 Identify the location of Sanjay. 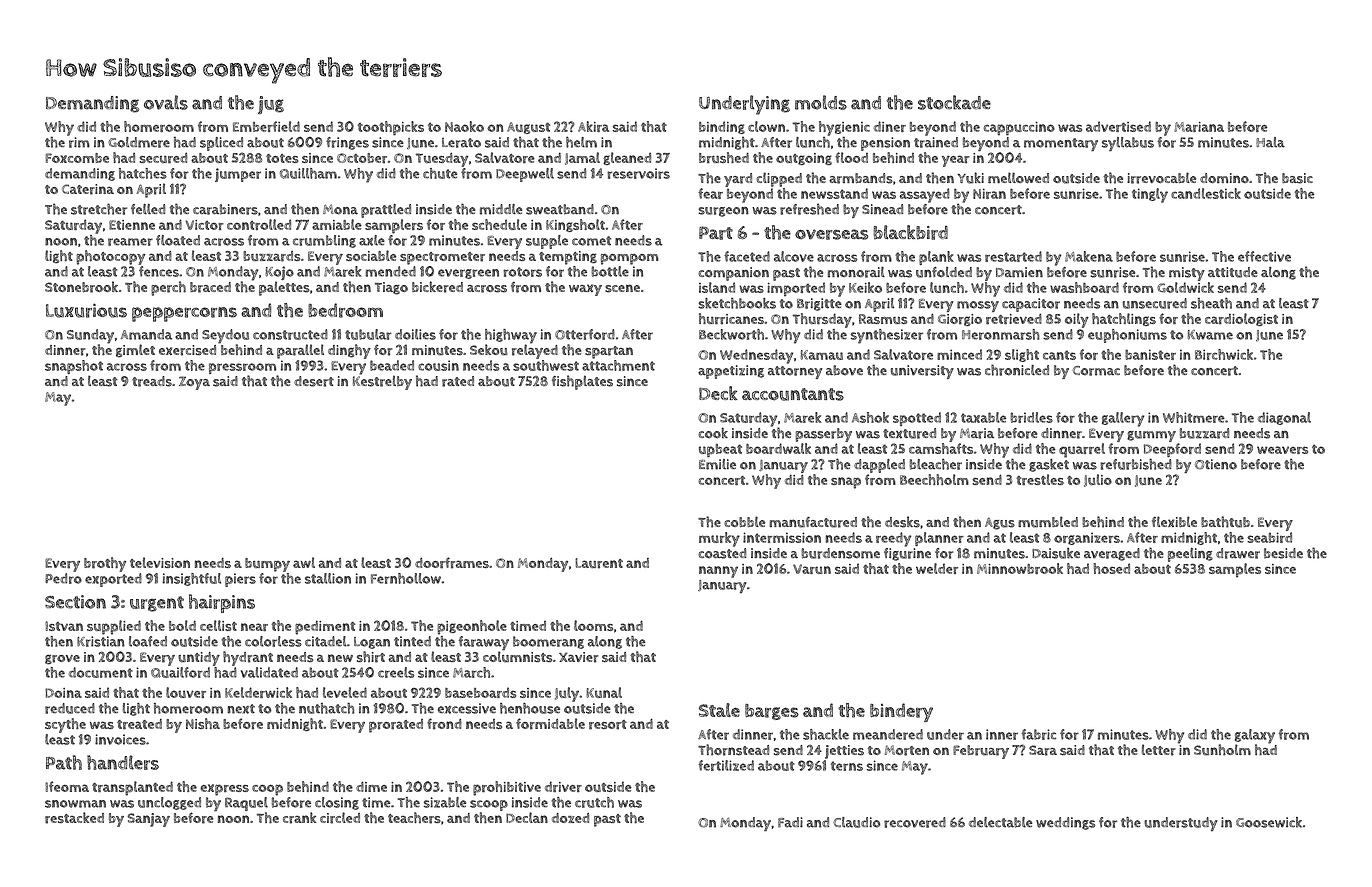
(148, 820).
